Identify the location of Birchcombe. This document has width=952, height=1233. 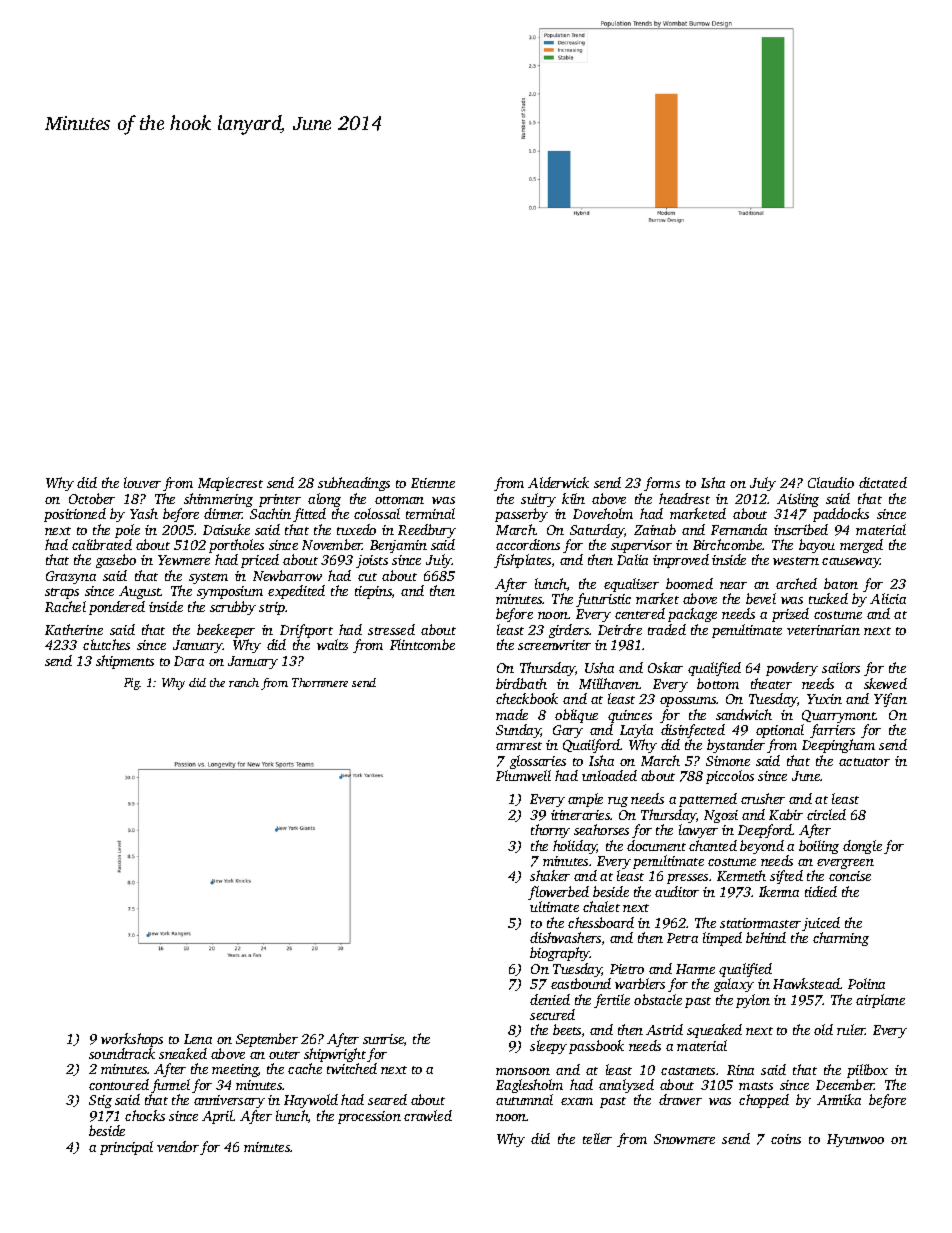
(728, 544).
